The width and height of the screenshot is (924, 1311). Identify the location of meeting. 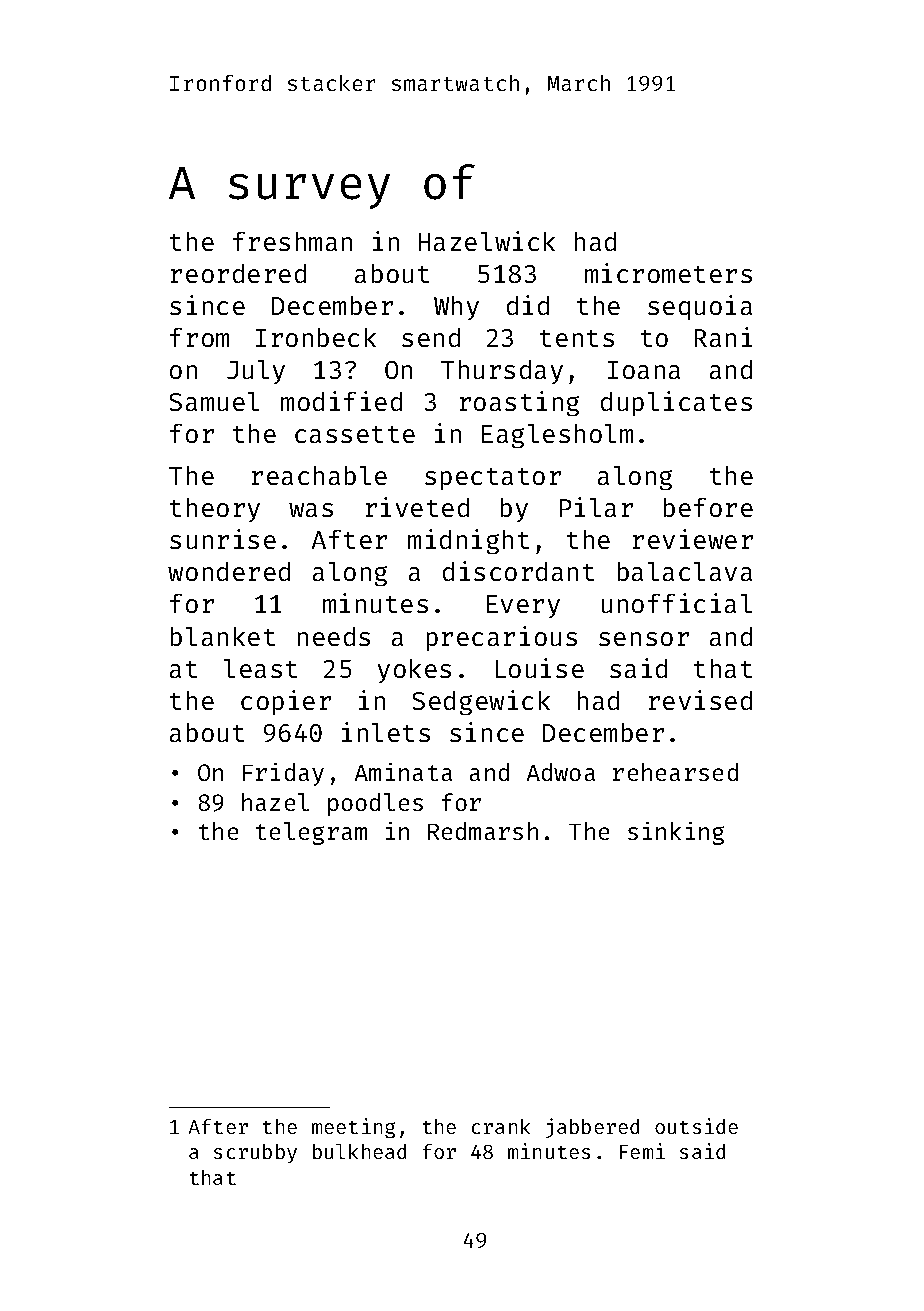
(353, 1128).
